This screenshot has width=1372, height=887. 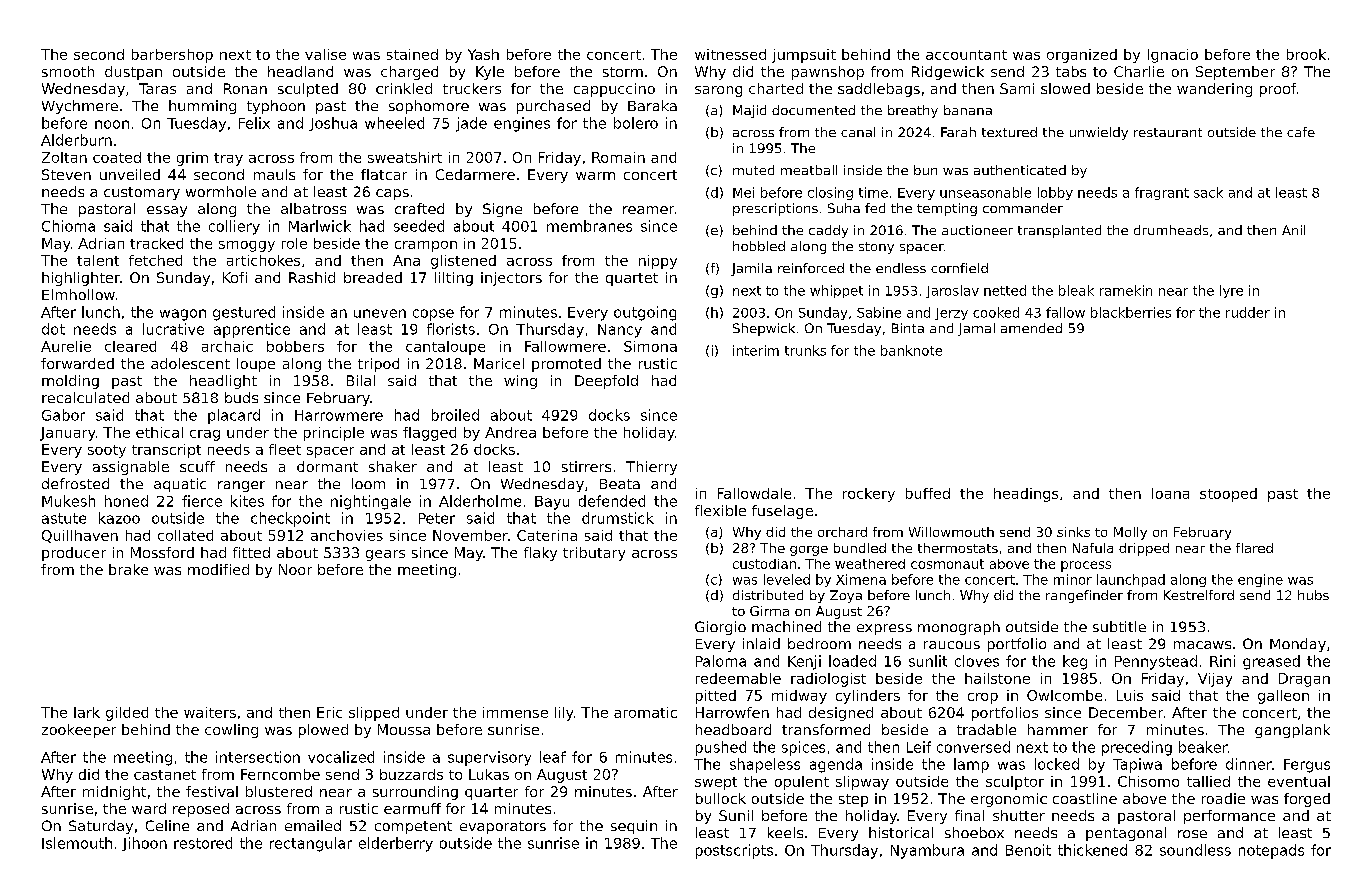 What do you see at coordinates (743, 192) in the screenshot?
I see `Mei` at bounding box center [743, 192].
